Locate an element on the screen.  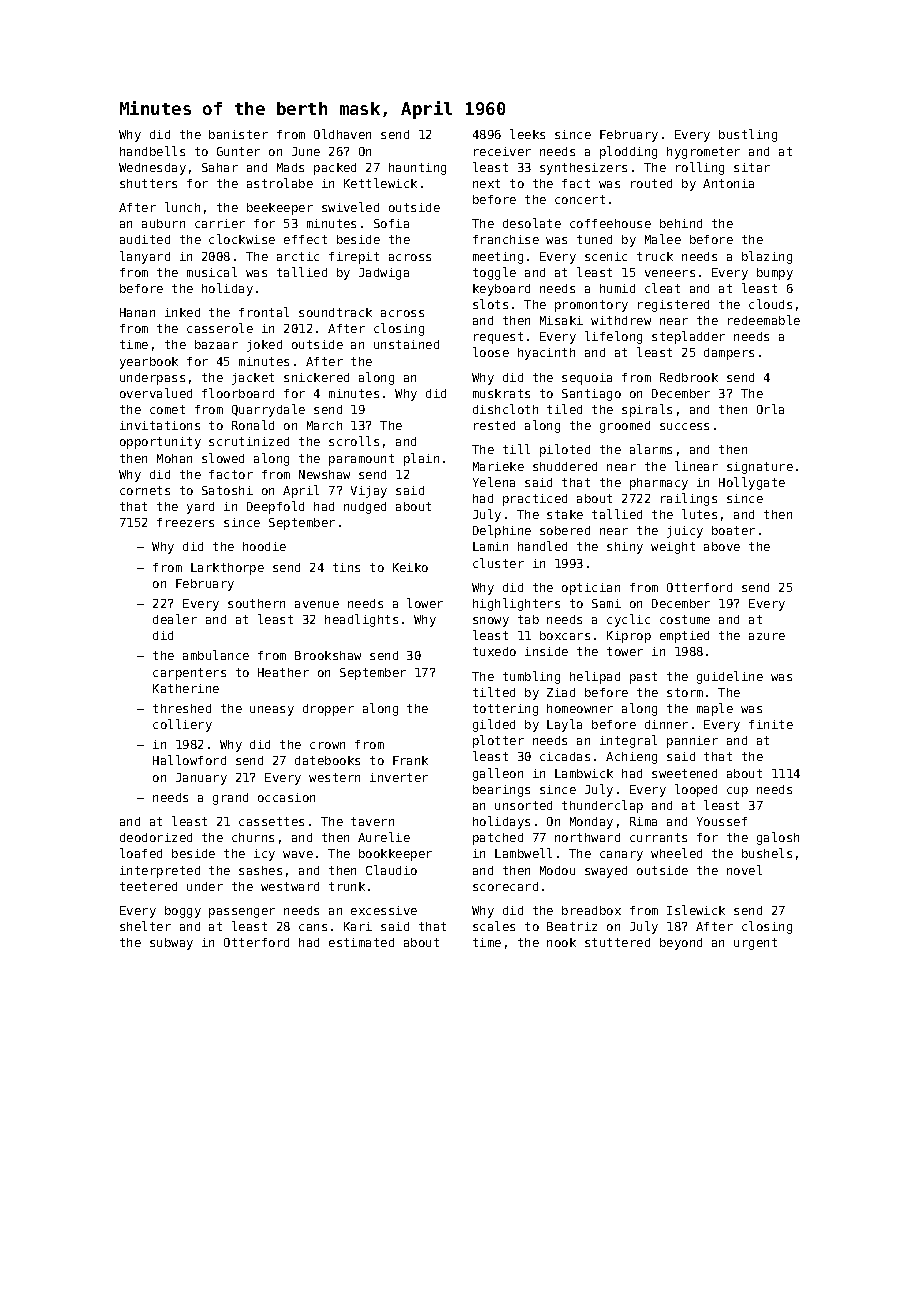
bustling is located at coordinates (748, 135).
